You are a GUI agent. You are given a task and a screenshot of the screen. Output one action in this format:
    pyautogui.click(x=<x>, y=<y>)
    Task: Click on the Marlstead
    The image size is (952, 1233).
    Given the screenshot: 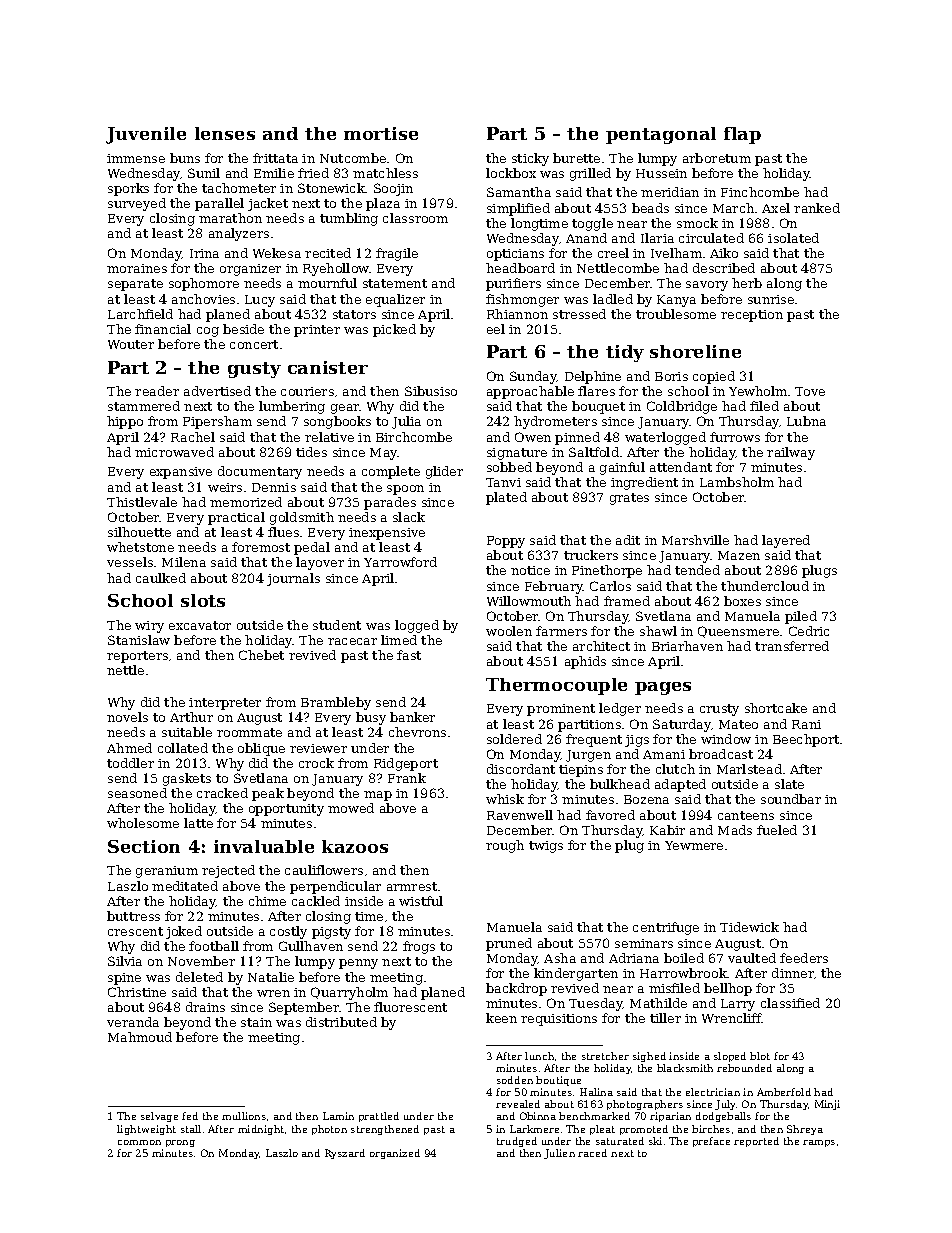 What is the action you would take?
    pyautogui.click(x=749, y=769)
